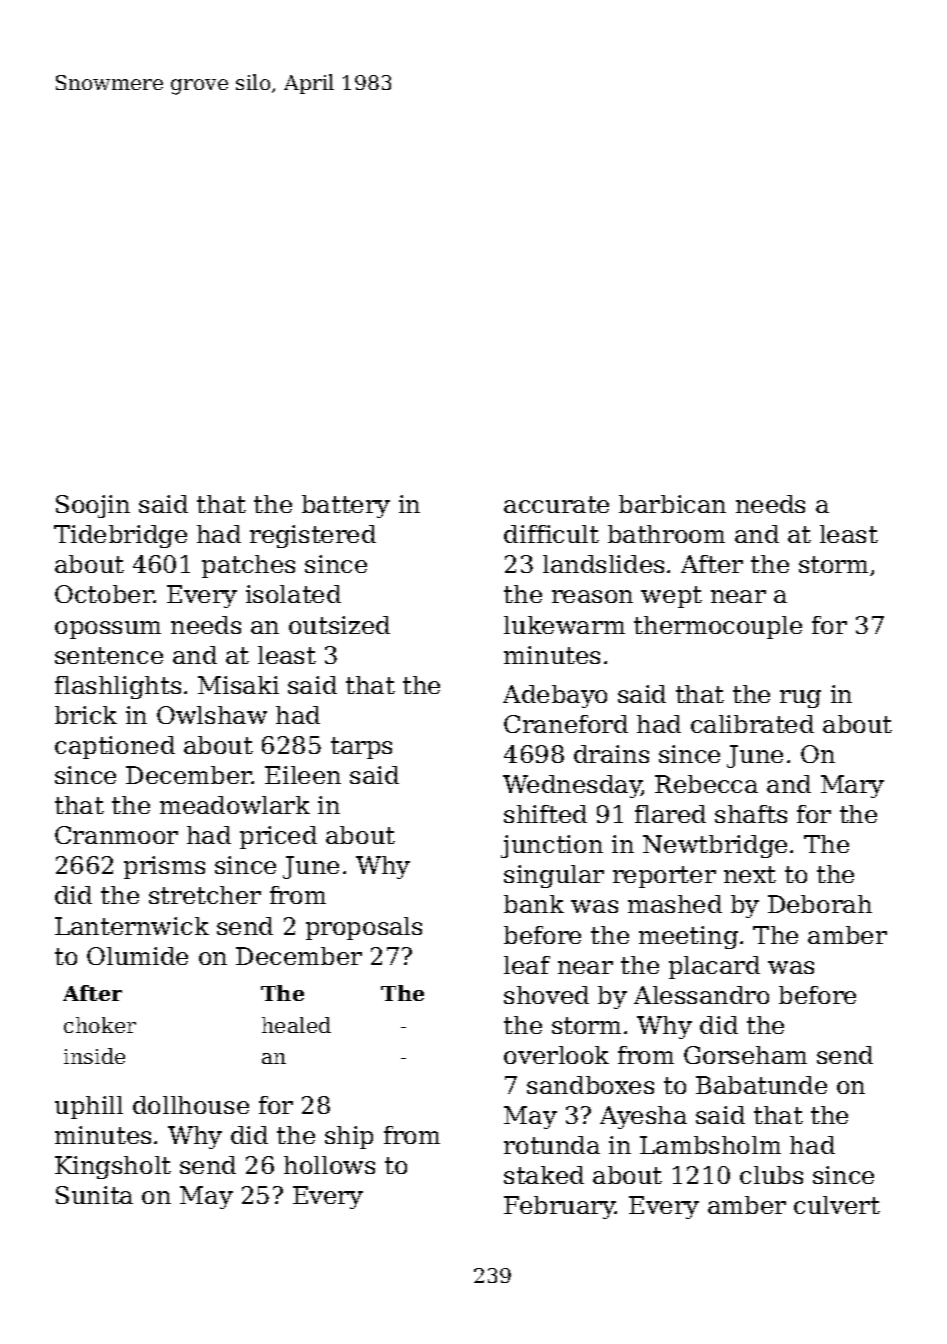 This page has width=947, height=1344. What do you see at coordinates (238, 685) in the page?
I see `Misaki` at bounding box center [238, 685].
